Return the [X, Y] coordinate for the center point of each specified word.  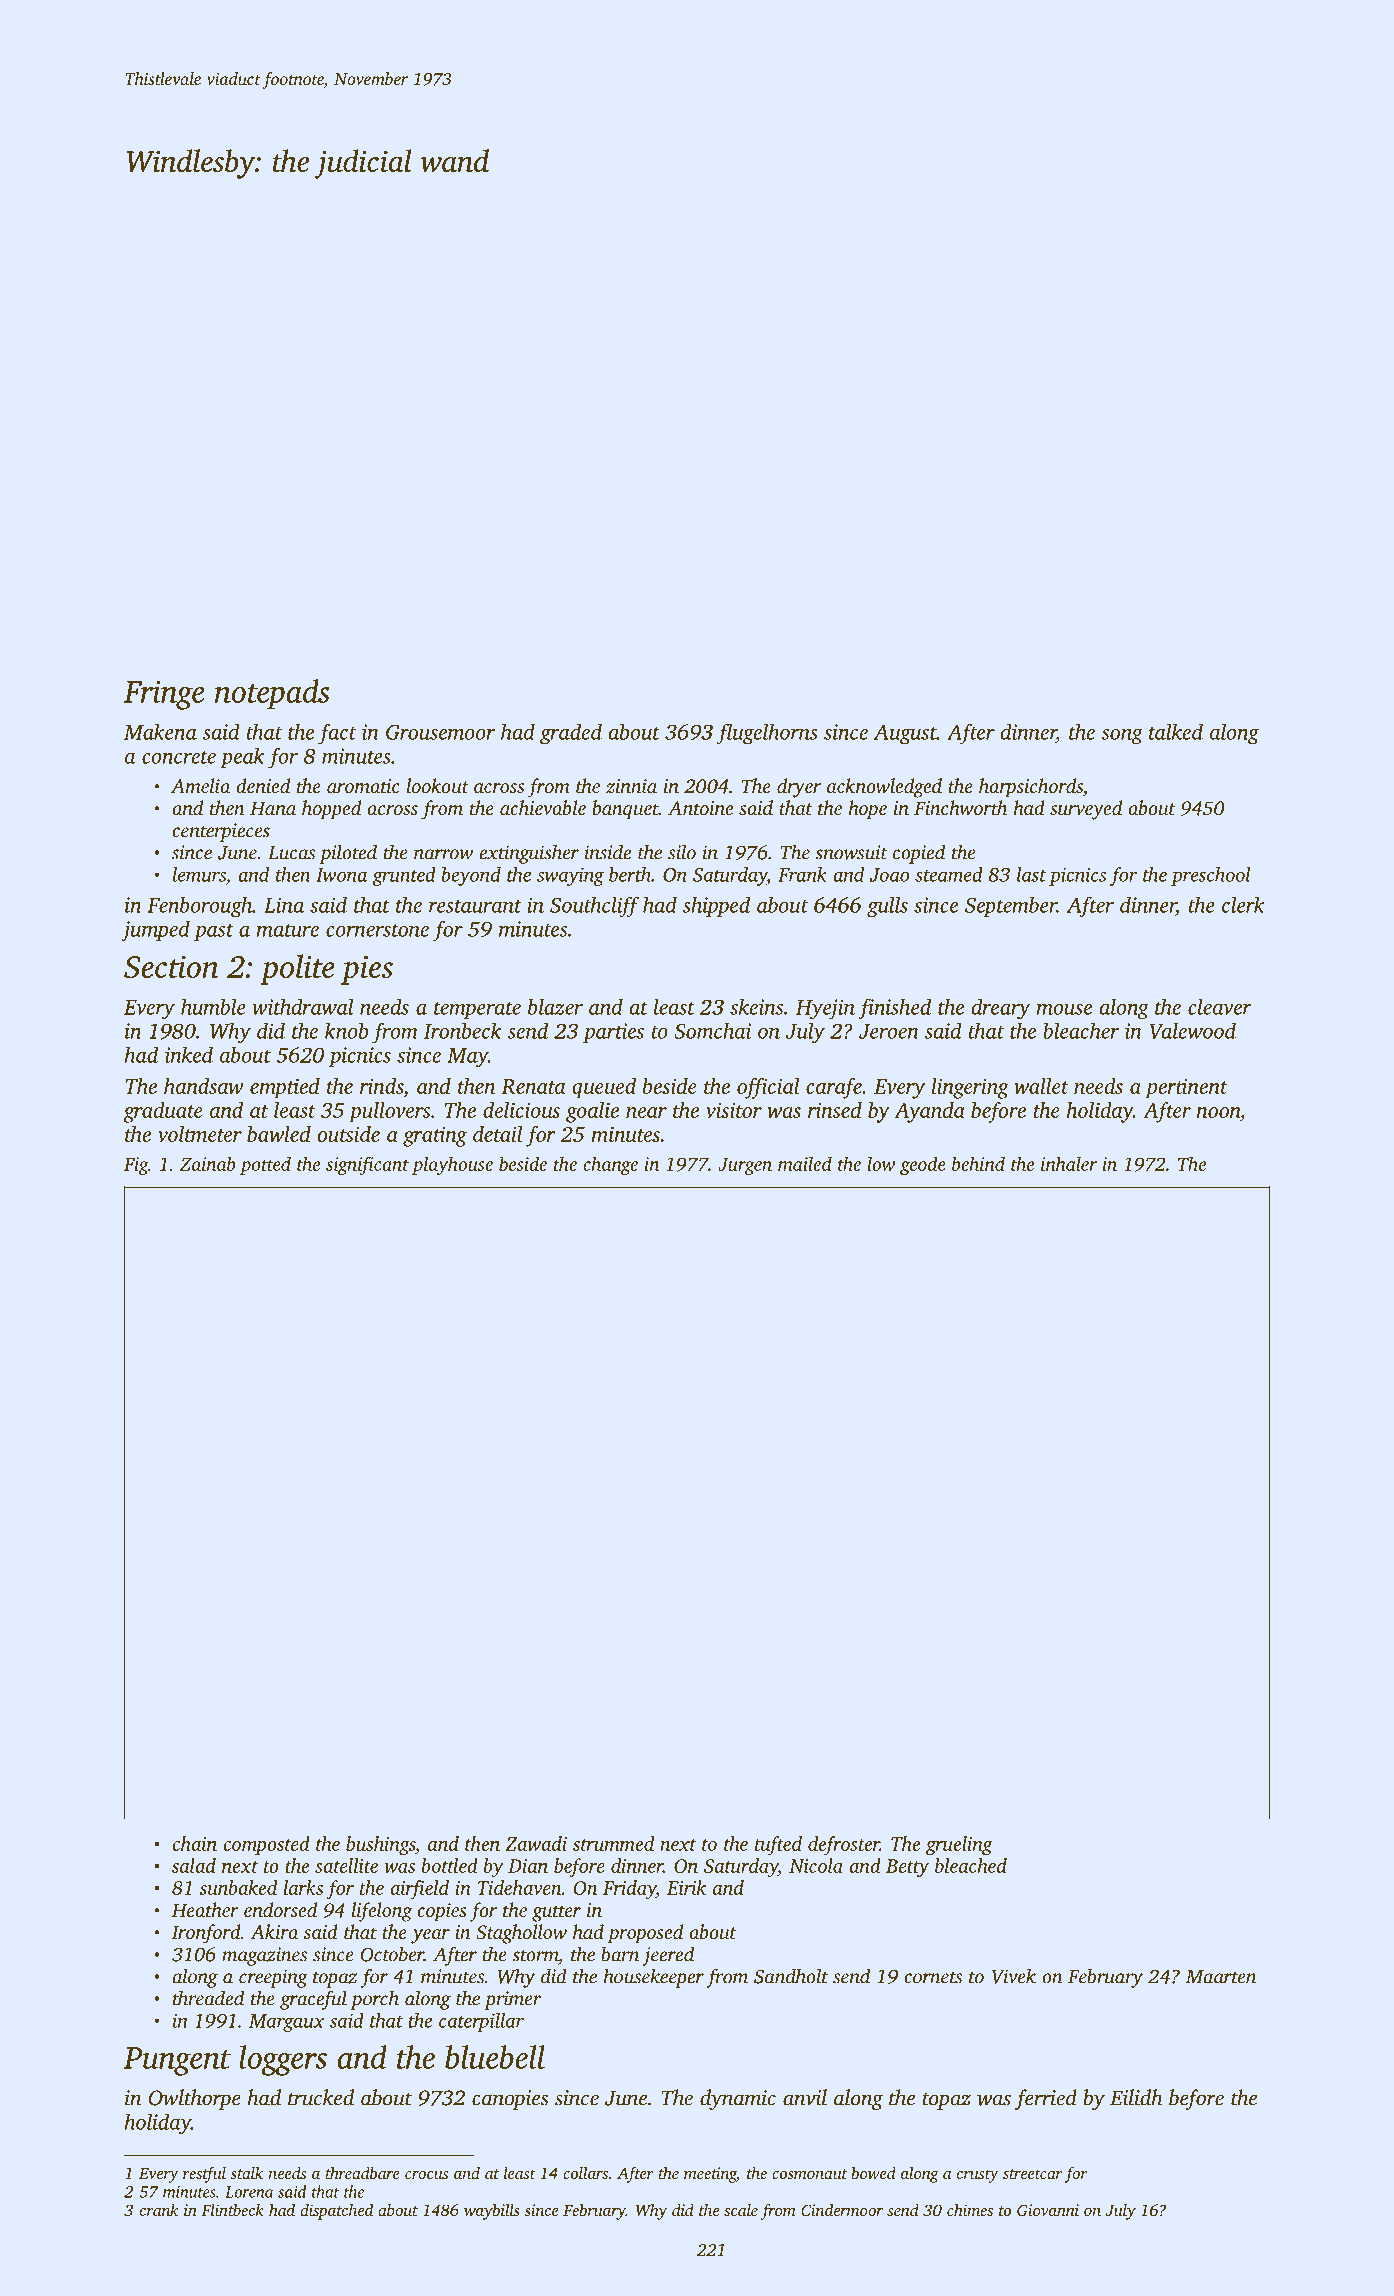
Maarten [1221, 1977]
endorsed [280, 1909]
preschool [1211, 876]
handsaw [204, 1086]
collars [585, 2173]
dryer [799, 788]
